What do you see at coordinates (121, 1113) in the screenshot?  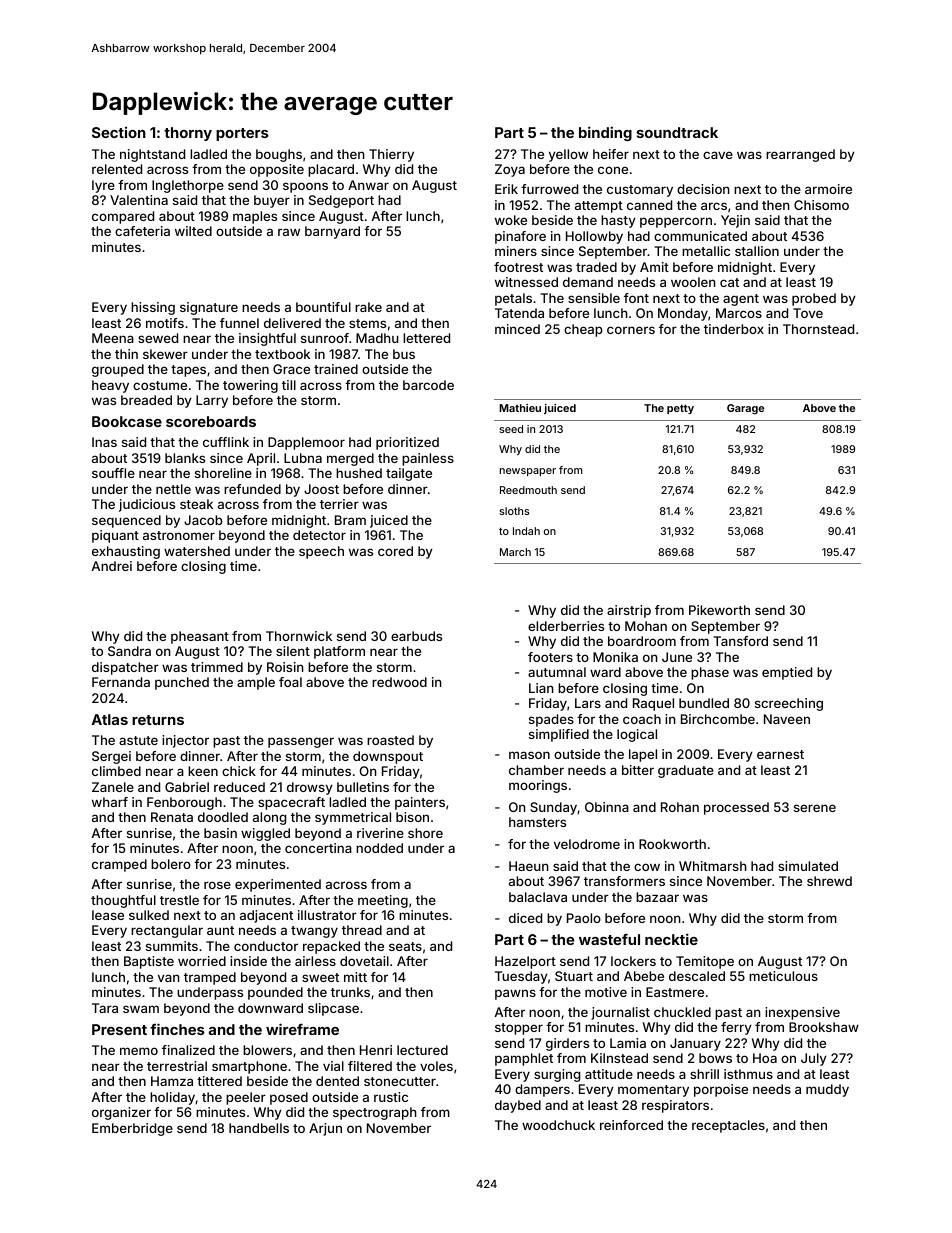 I see `organizer` at bounding box center [121, 1113].
